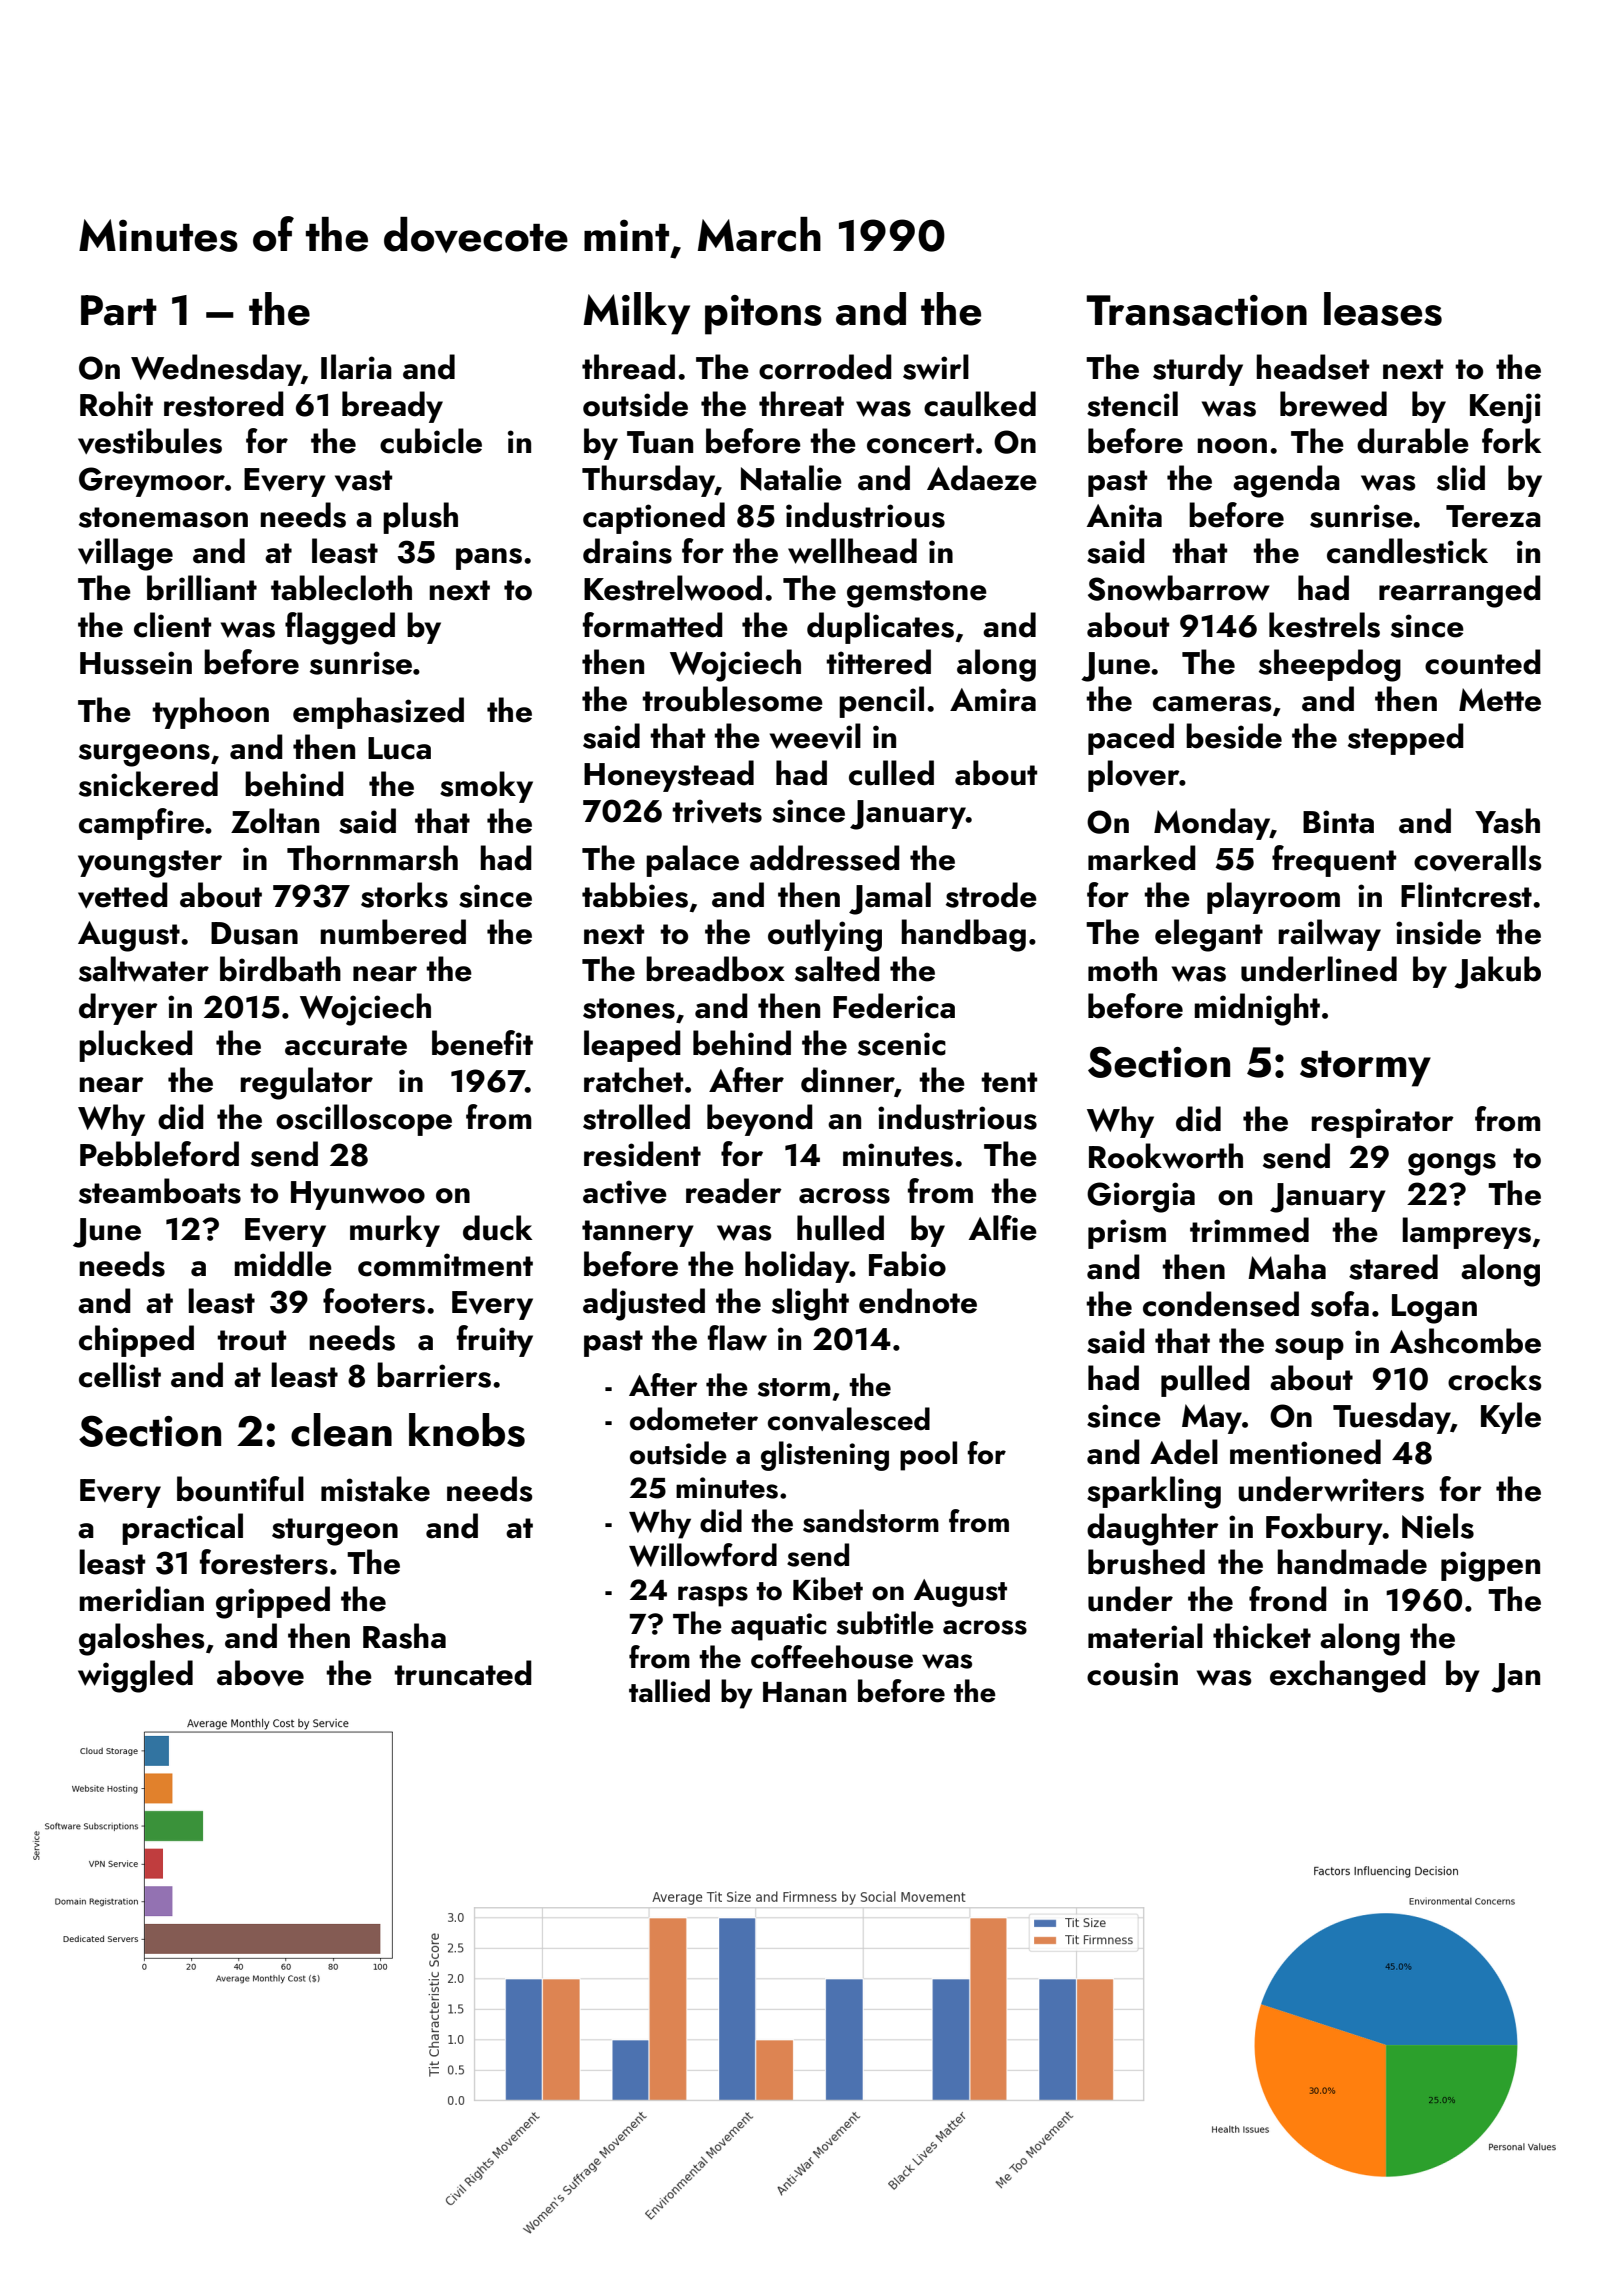 The image size is (1620, 2292). Describe the element at coordinates (636, 1117) in the screenshot. I see `strolled` at that location.
